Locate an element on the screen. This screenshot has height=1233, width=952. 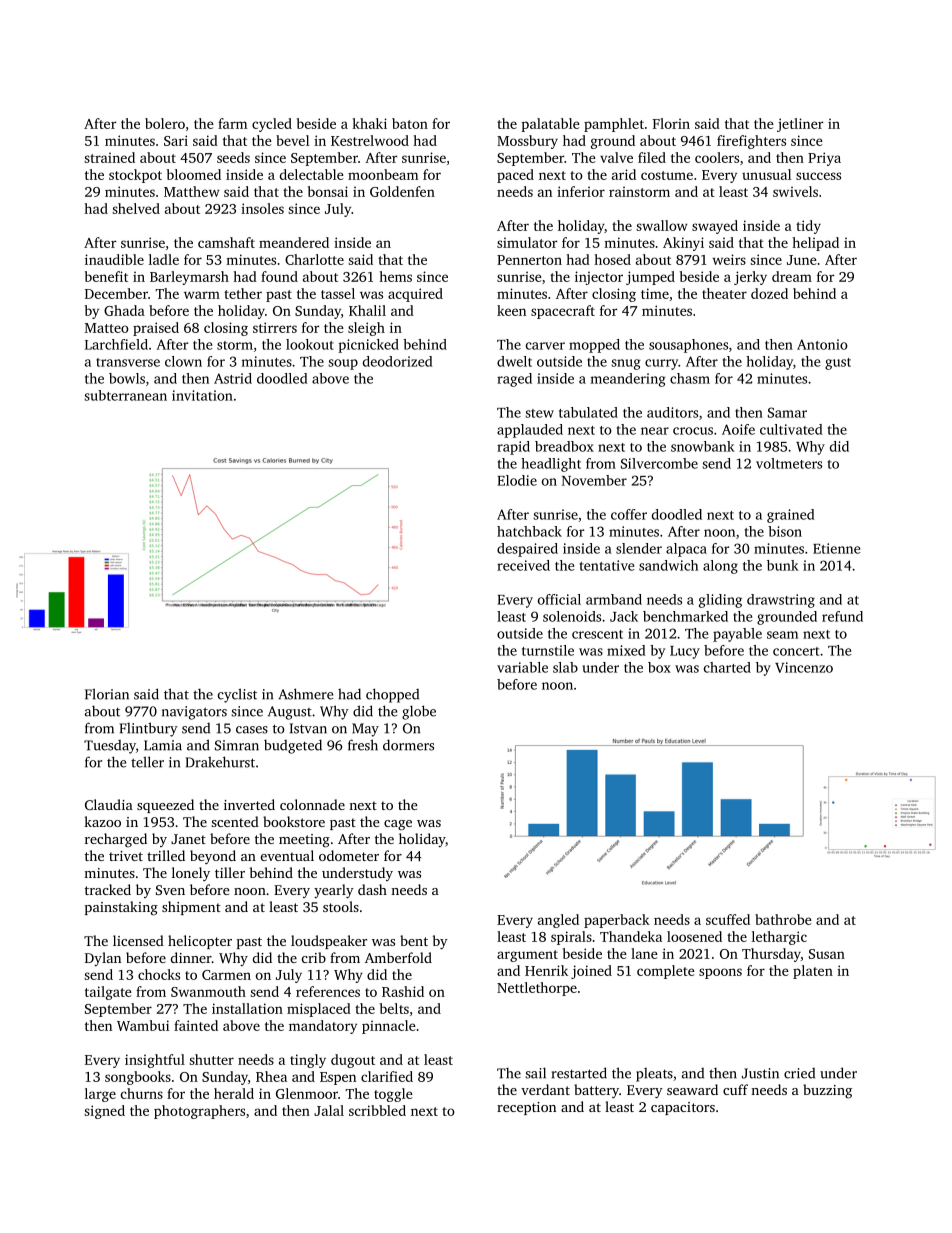
hosed is located at coordinates (612, 259).
